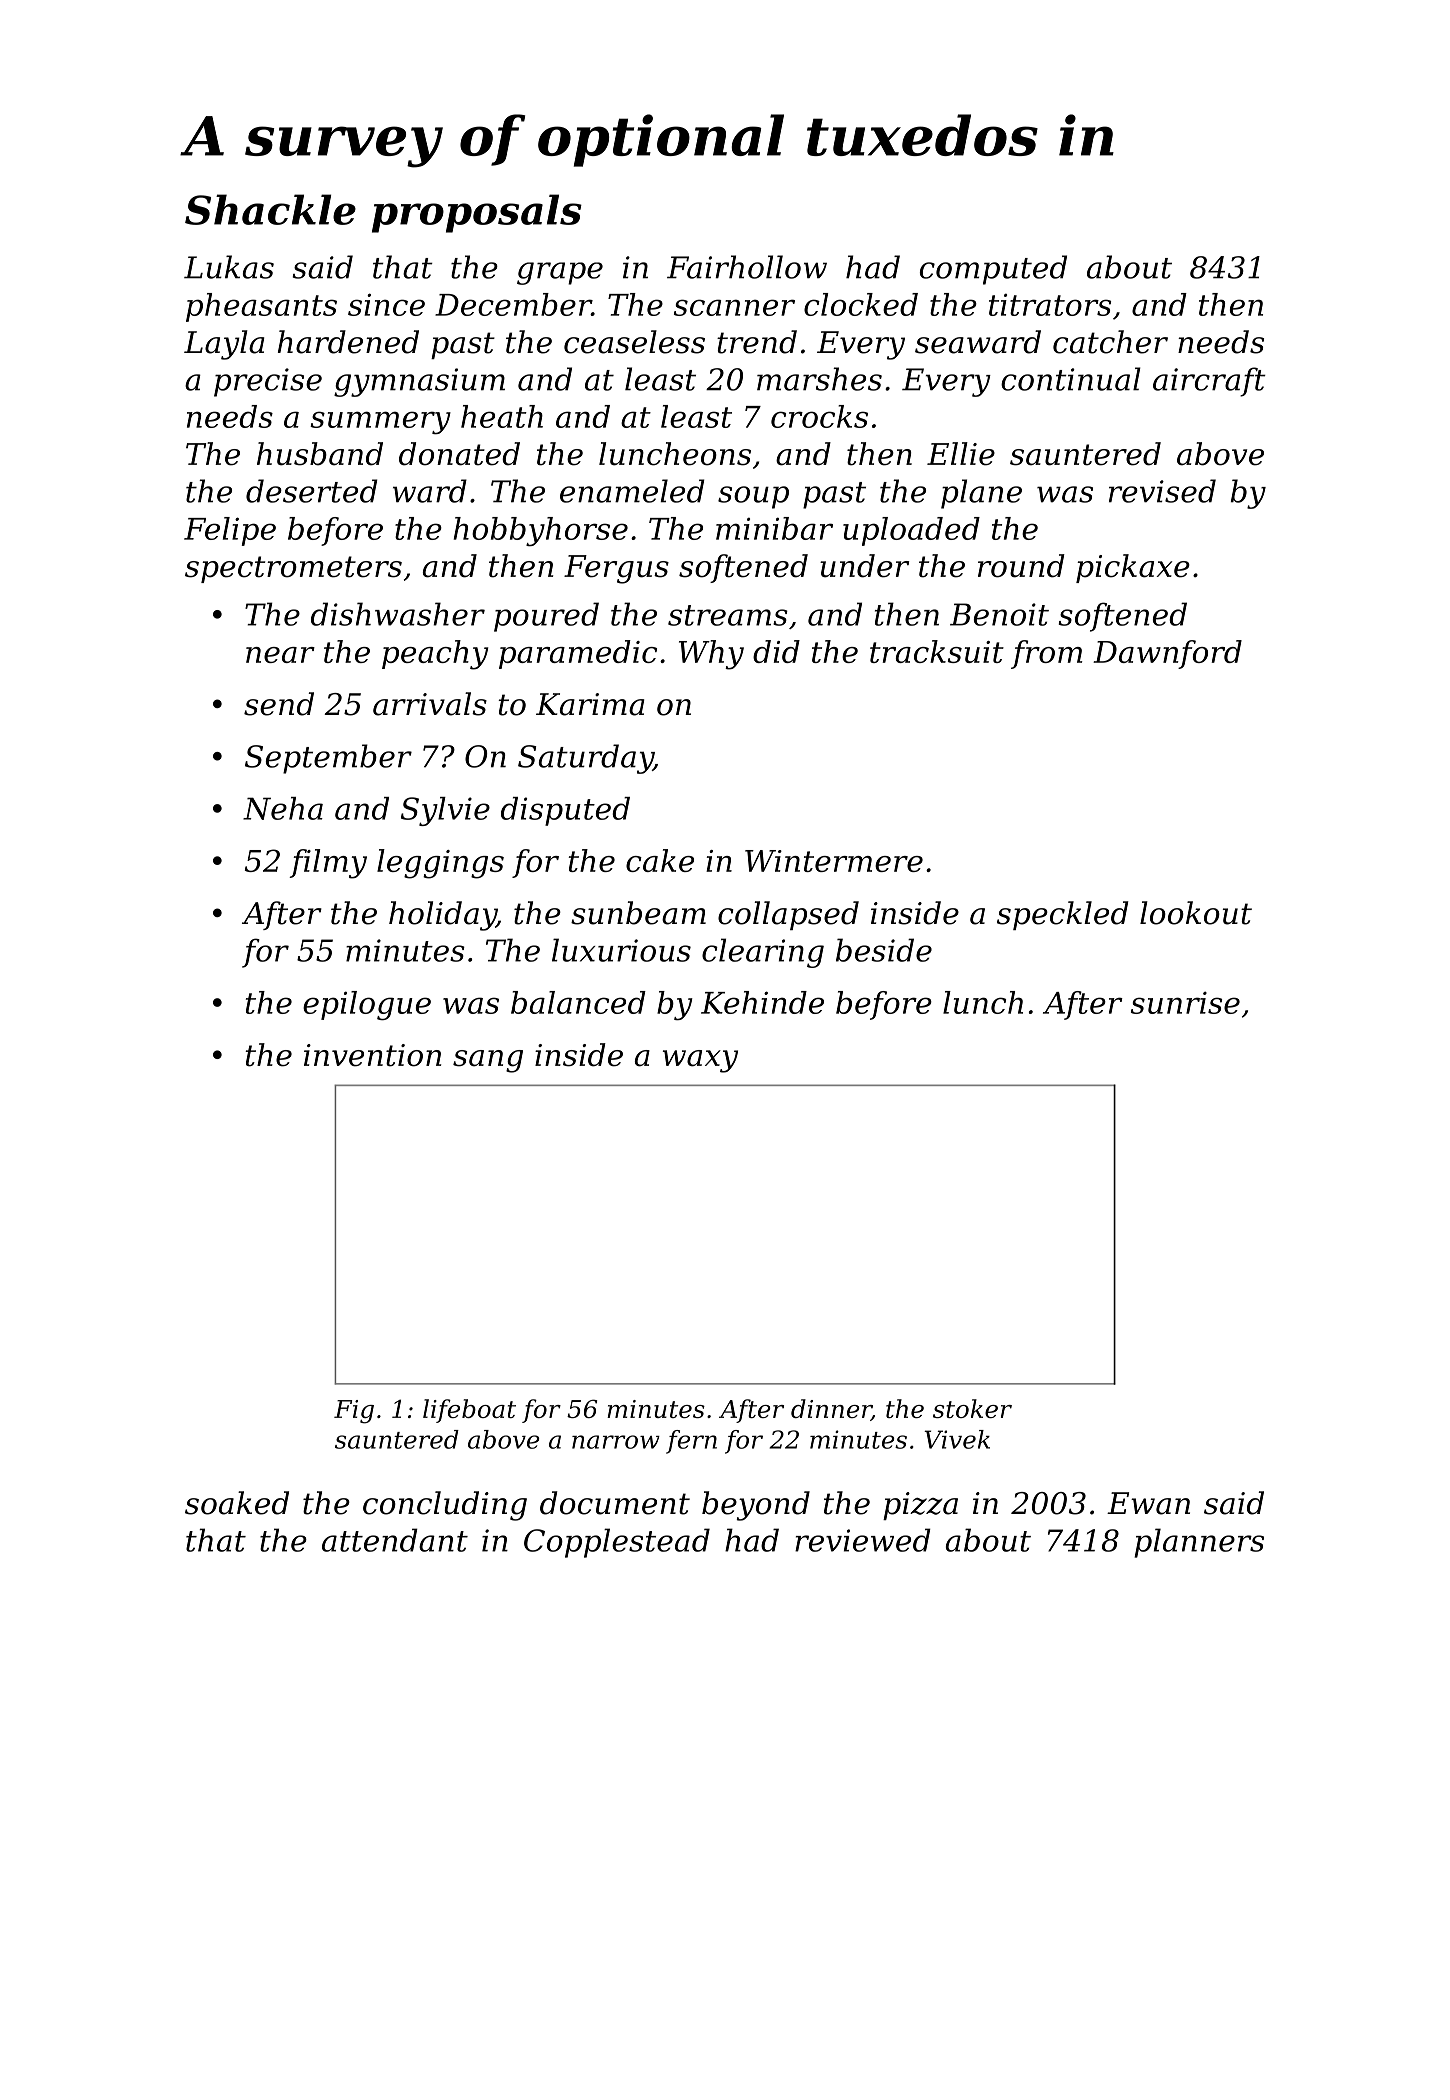 The width and height of the image is (1450, 2100). Describe the element at coordinates (757, 342) in the image. I see `trend` at that location.
